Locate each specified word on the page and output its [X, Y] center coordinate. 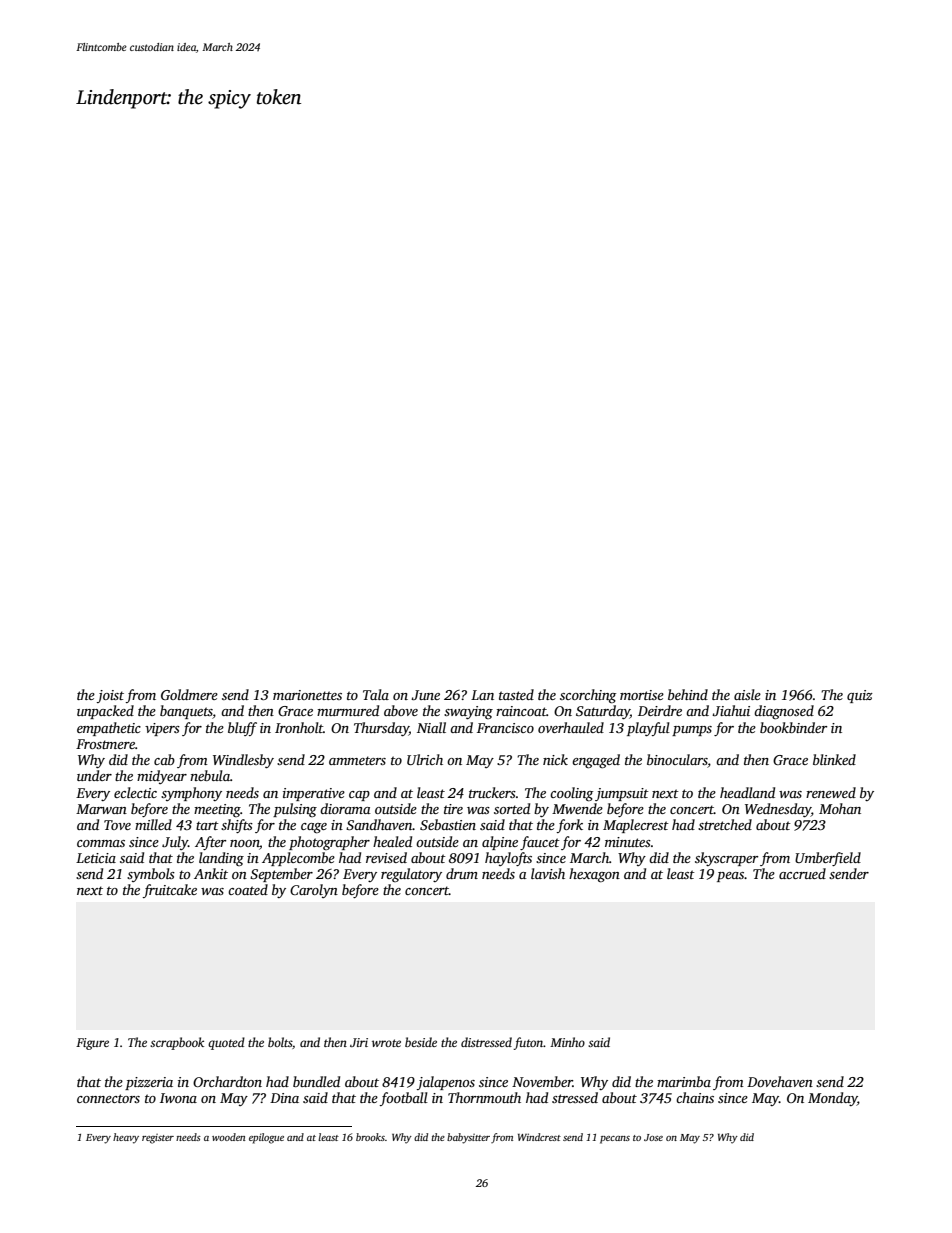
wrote [386, 1043]
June [425, 695]
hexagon [594, 875]
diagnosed [784, 712]
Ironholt [299, 727]
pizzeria [149, 1083]
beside [421, 1042]
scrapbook [177, 1043]
